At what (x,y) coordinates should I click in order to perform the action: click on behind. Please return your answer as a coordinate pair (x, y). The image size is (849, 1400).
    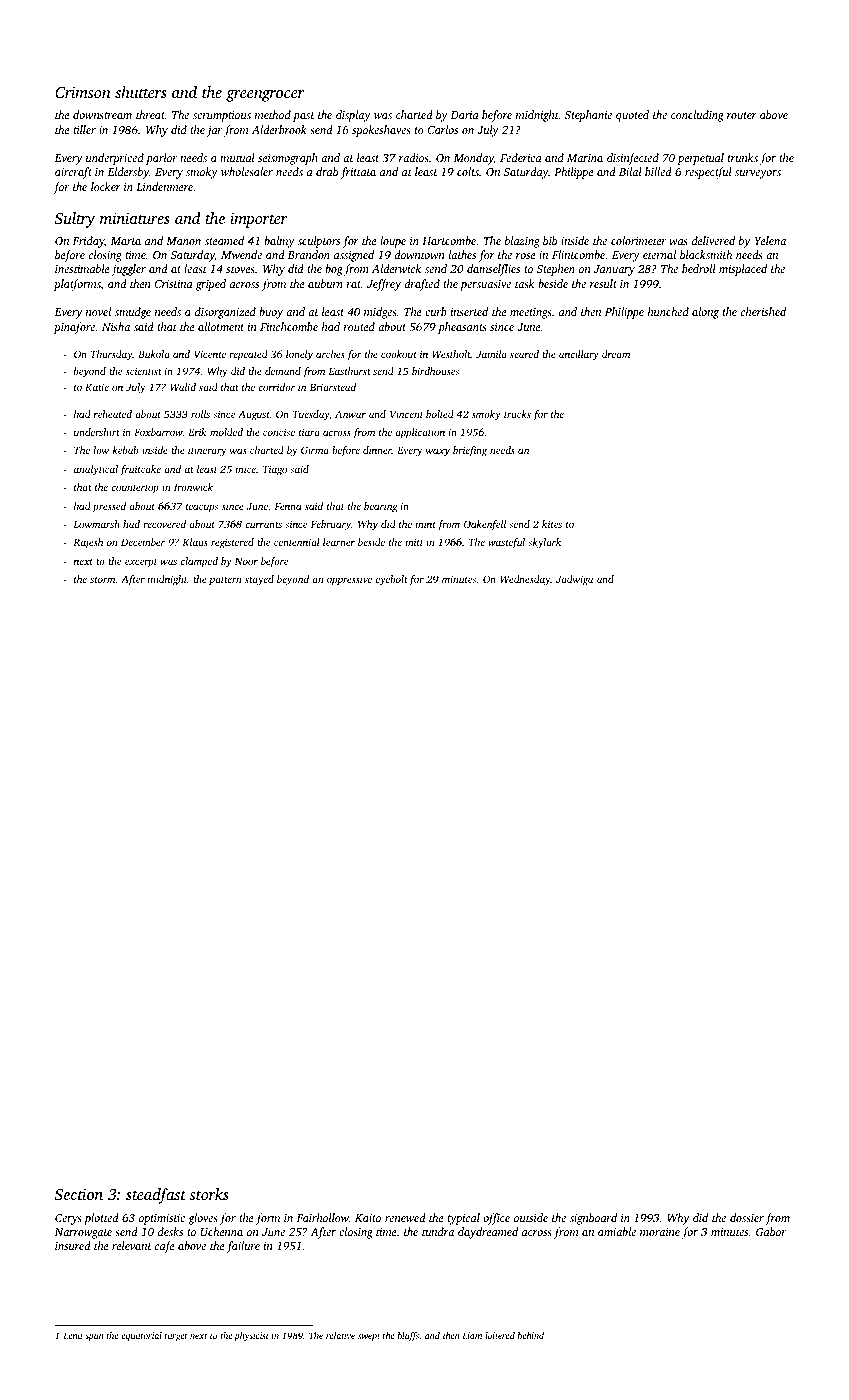
    Looking at the image, I should click on (531, 1335).
